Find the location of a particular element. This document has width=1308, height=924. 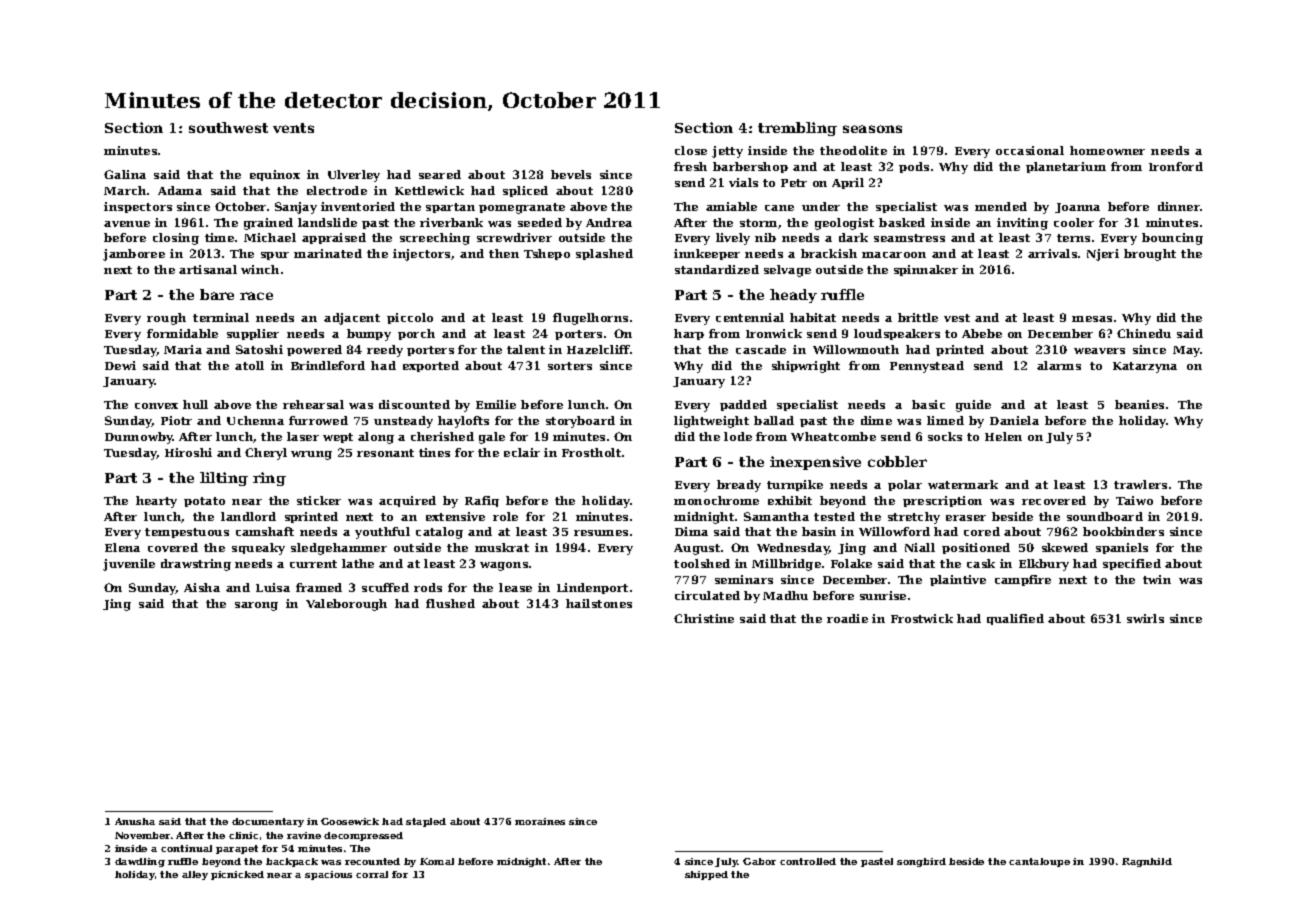

swirls is located at coordinates (1145, 618).
